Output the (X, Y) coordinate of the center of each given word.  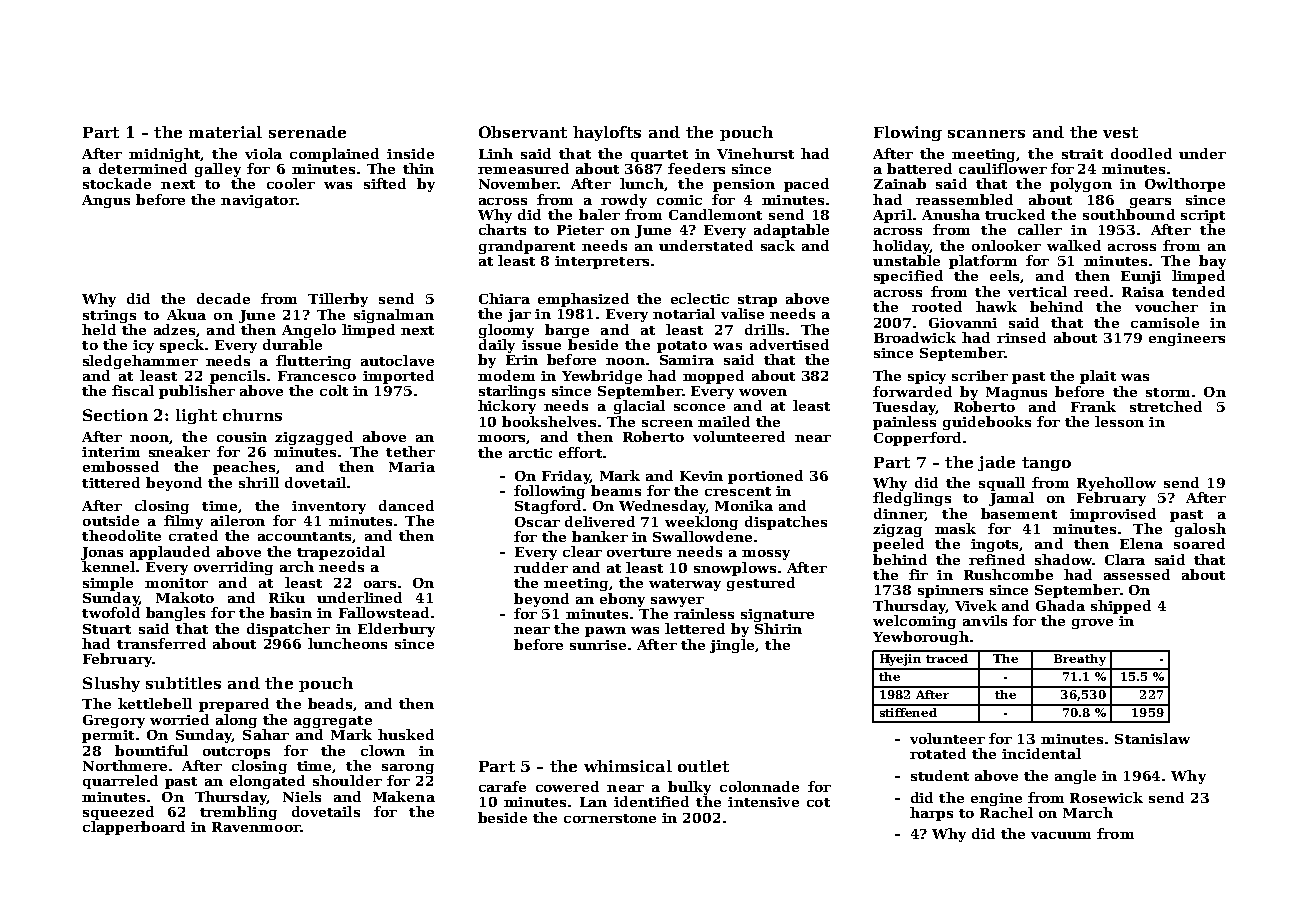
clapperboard (134, 828)
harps (931, 814)
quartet (659, 156)
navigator (258, 201)
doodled (1141, 153)
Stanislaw (1152, 738)
